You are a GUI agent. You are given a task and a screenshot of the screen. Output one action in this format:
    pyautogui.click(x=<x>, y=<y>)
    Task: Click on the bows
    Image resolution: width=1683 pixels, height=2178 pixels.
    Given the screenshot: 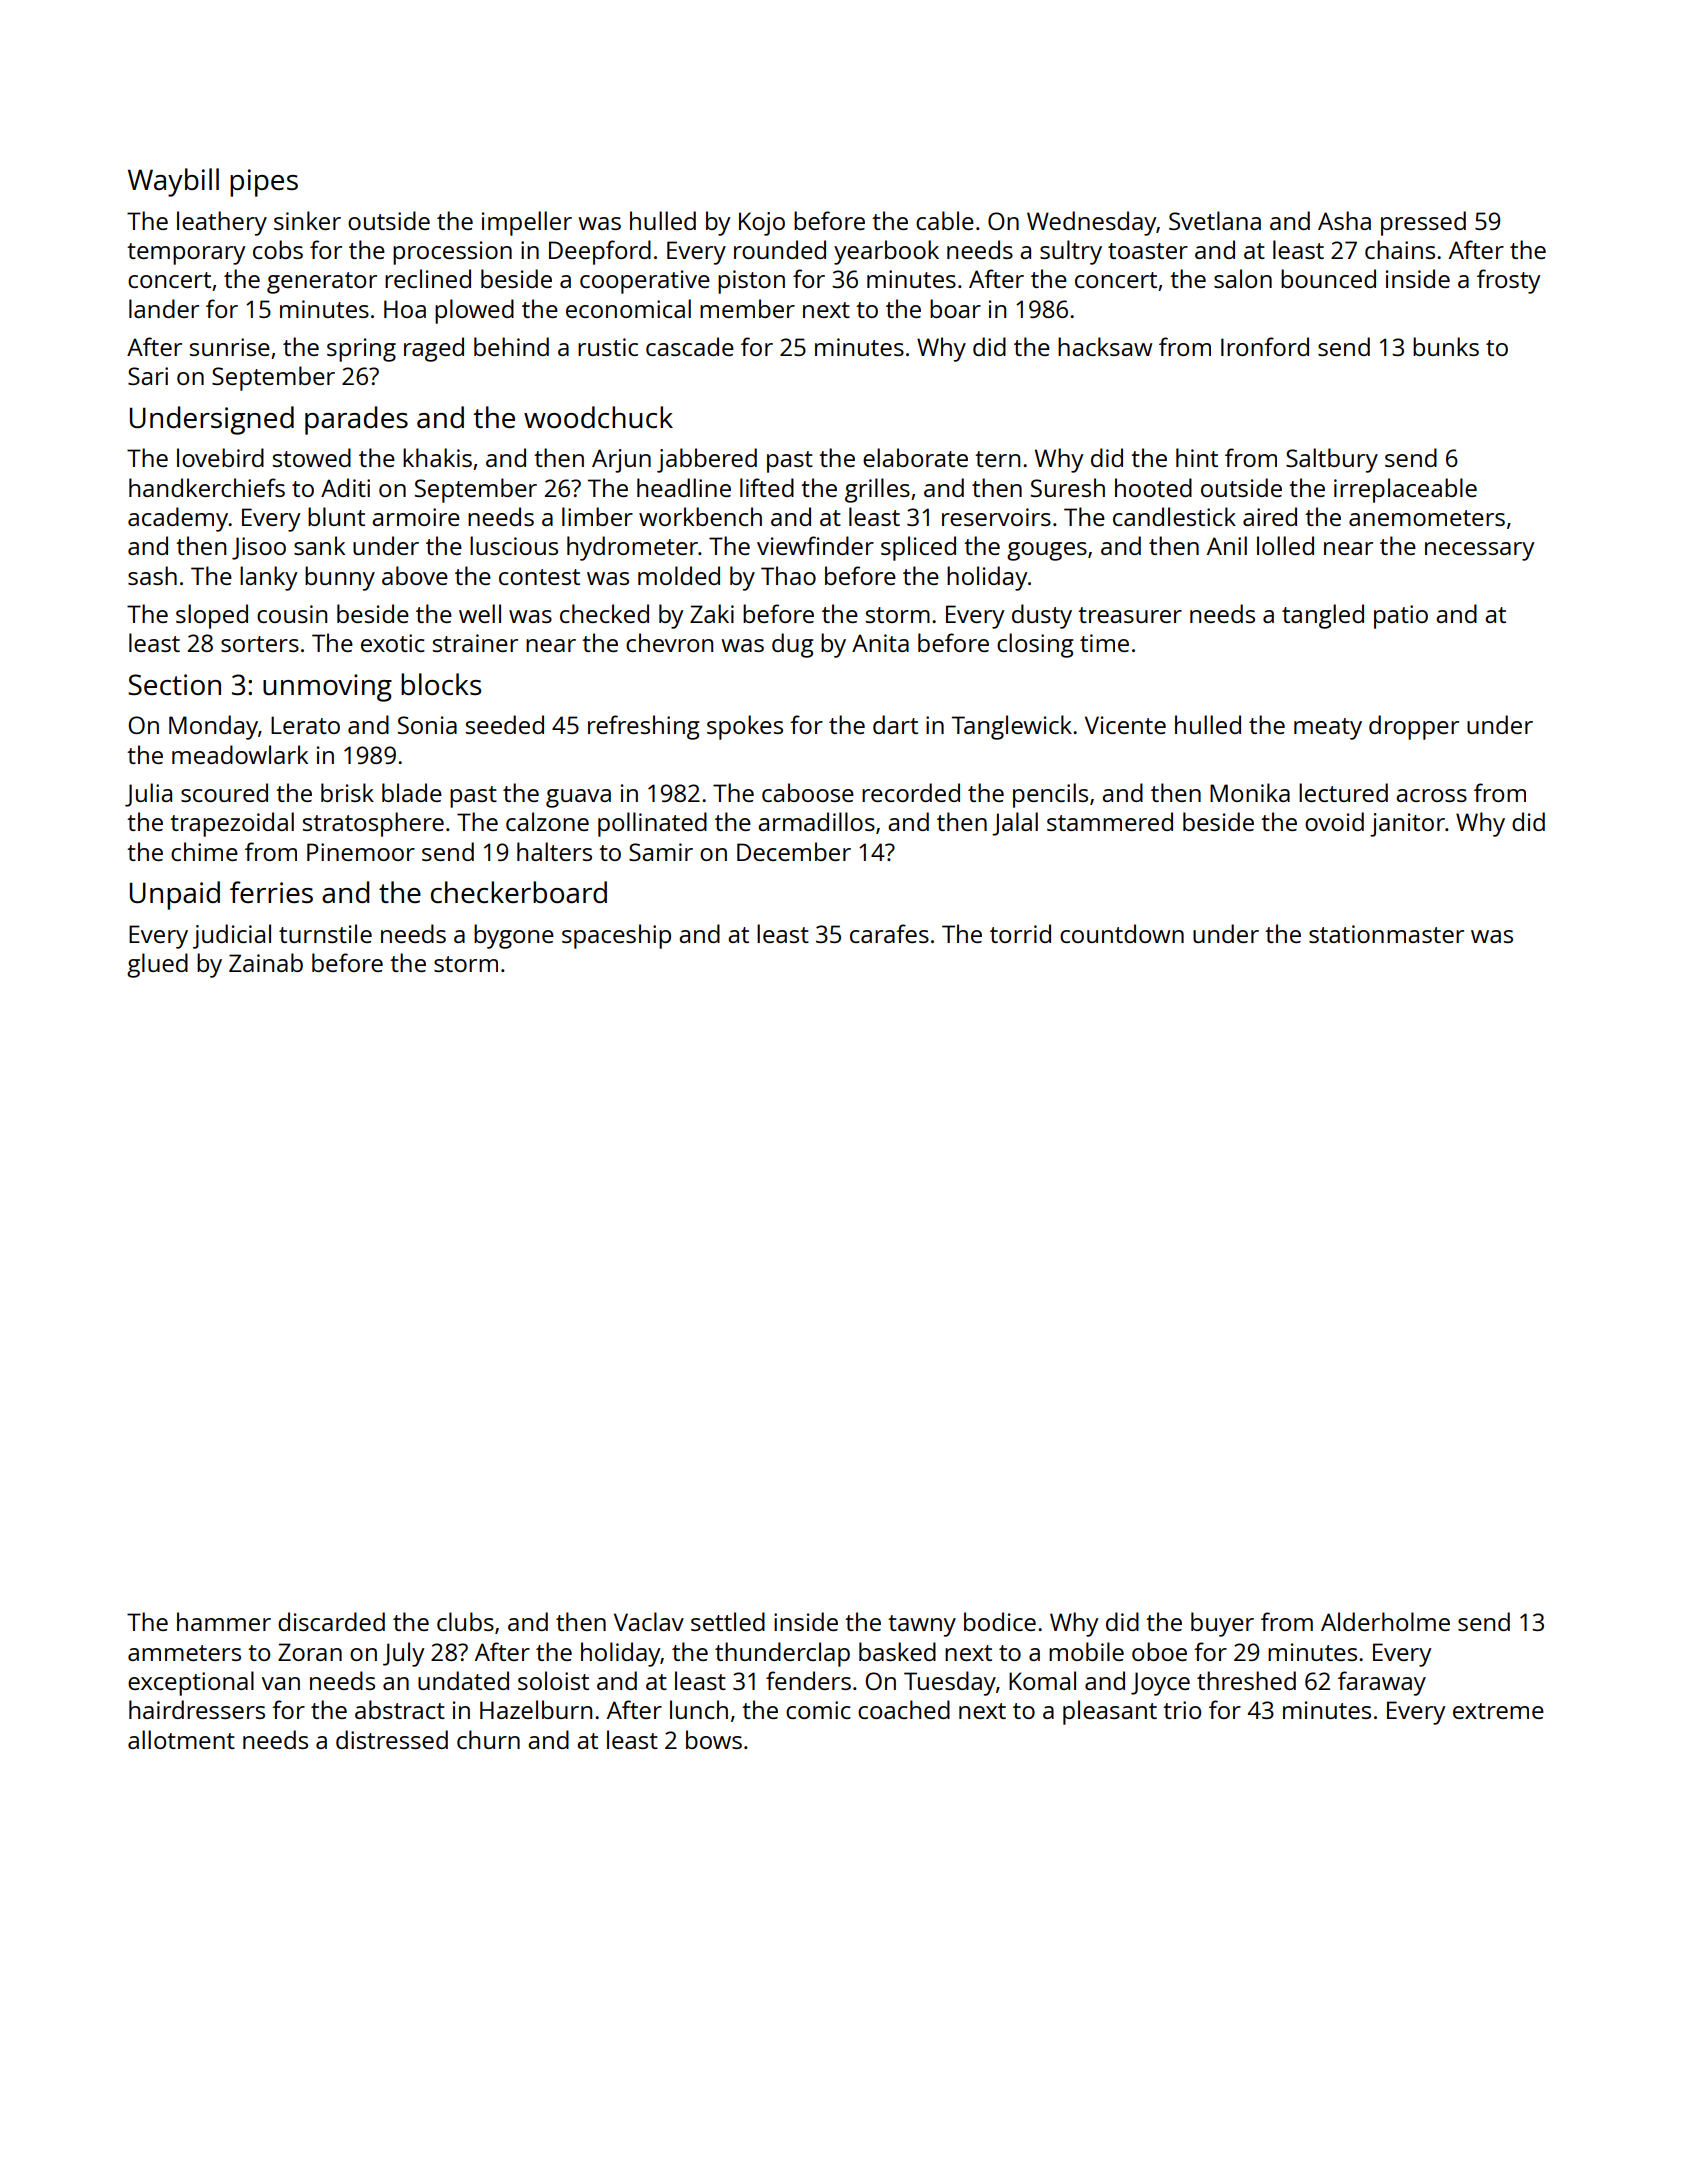 What is the action you would take?
    pyautogui.click(x=714, y=1739)
